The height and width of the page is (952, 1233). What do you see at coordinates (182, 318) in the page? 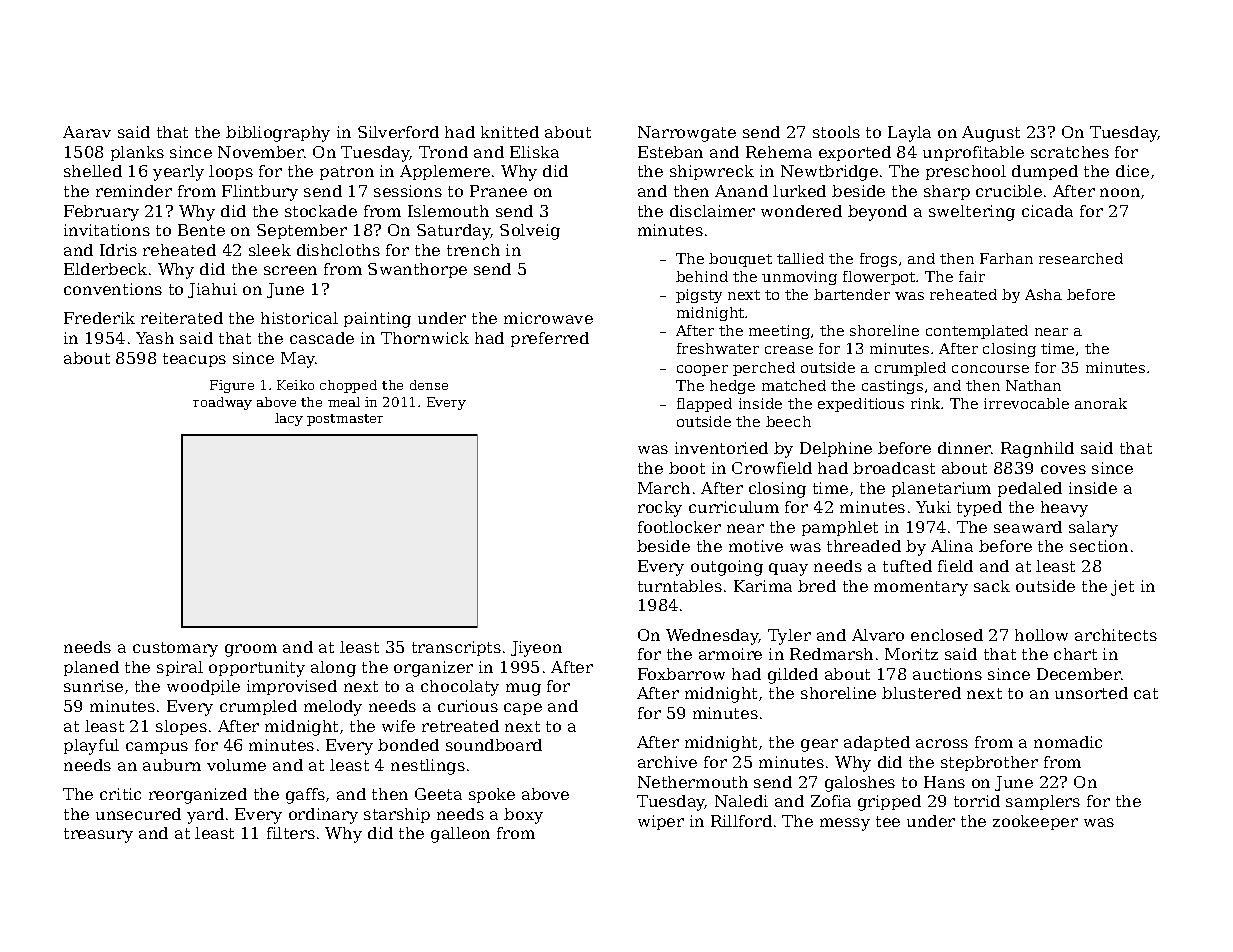
I see `reiterated` at bounding box center [182, 318].
